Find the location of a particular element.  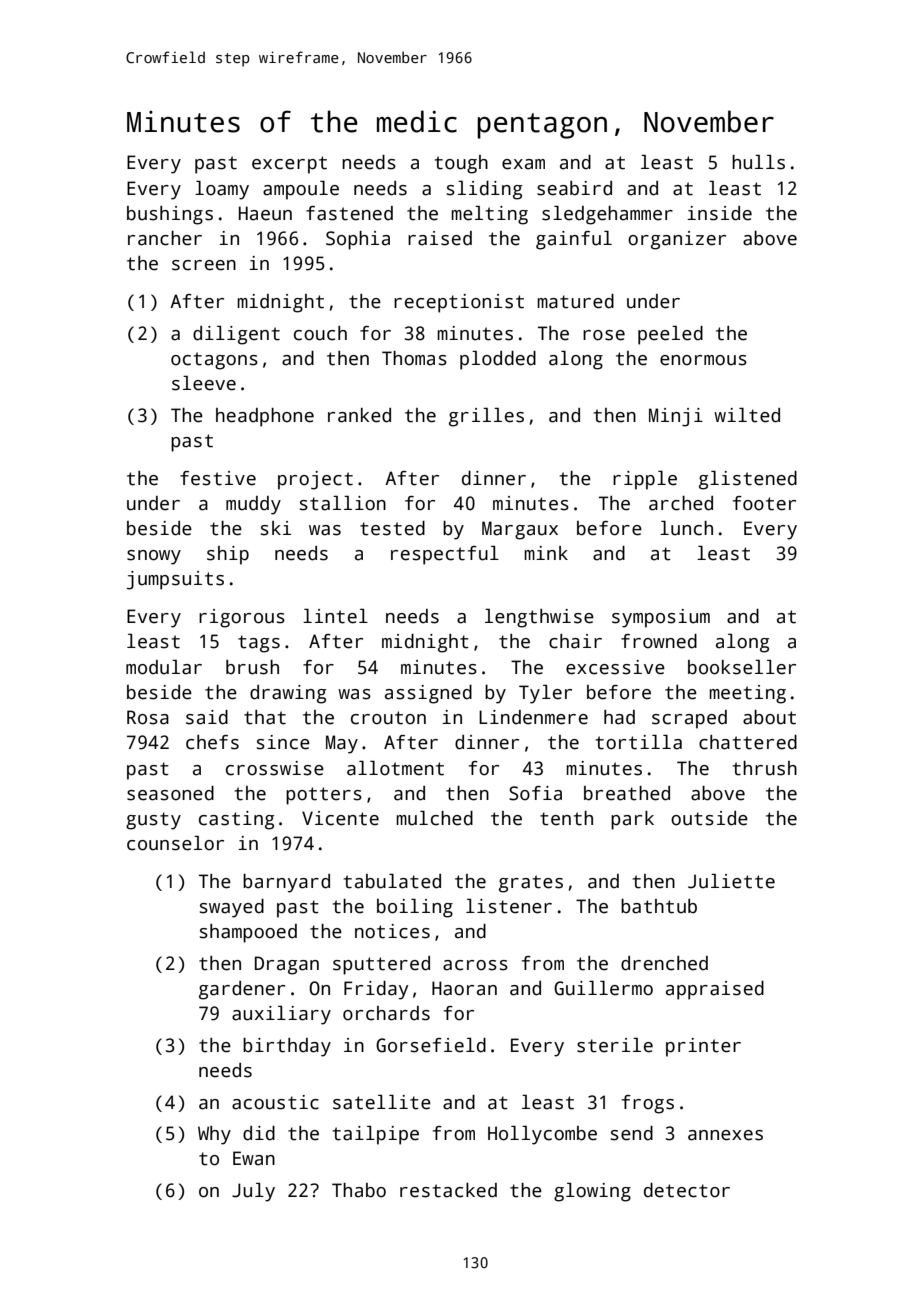

receptionist is located at coordinates (459, 303).
